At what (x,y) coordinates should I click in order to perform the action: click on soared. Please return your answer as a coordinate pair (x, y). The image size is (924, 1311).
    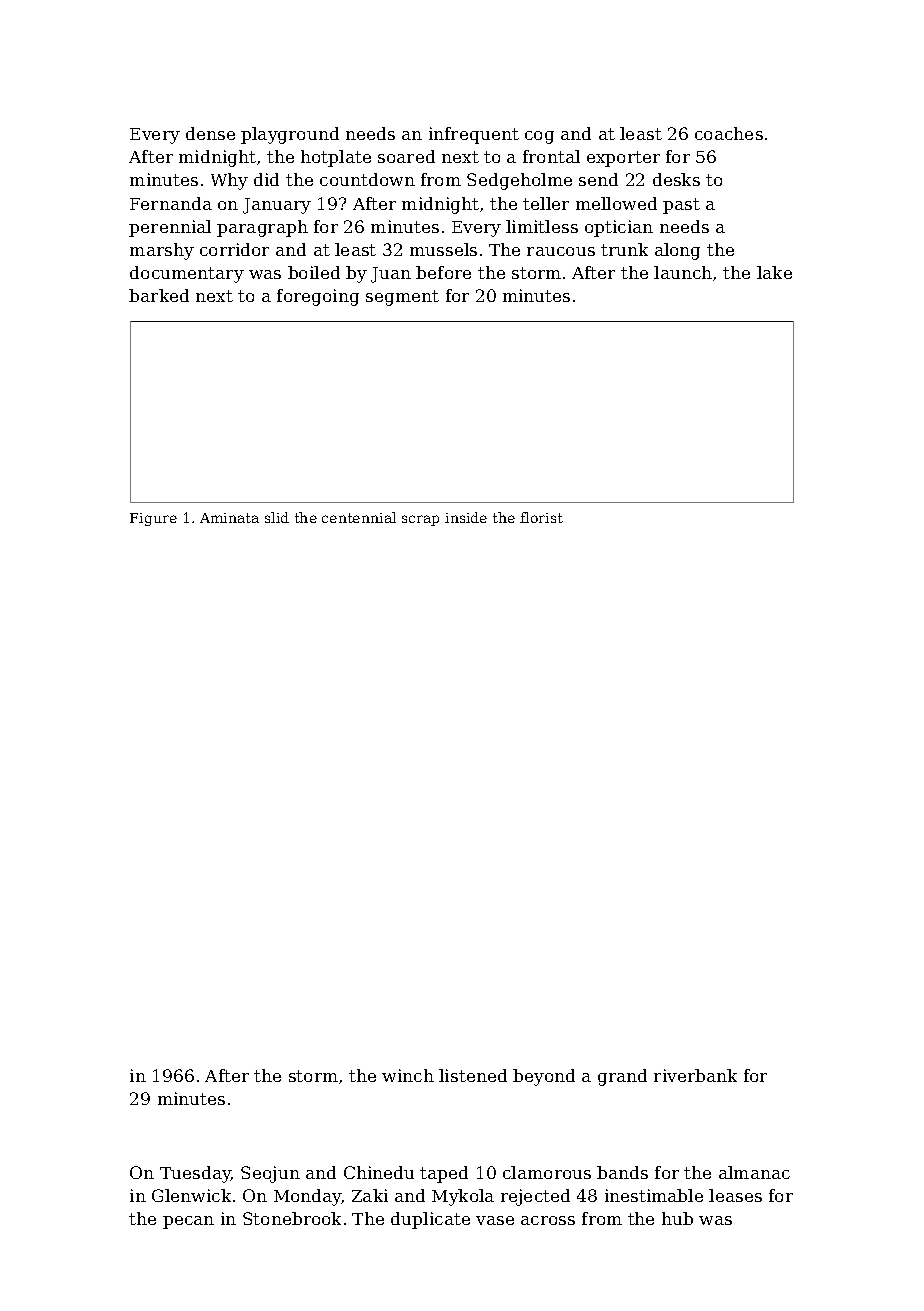
    Looking at the image, I should click on (406, 156).
